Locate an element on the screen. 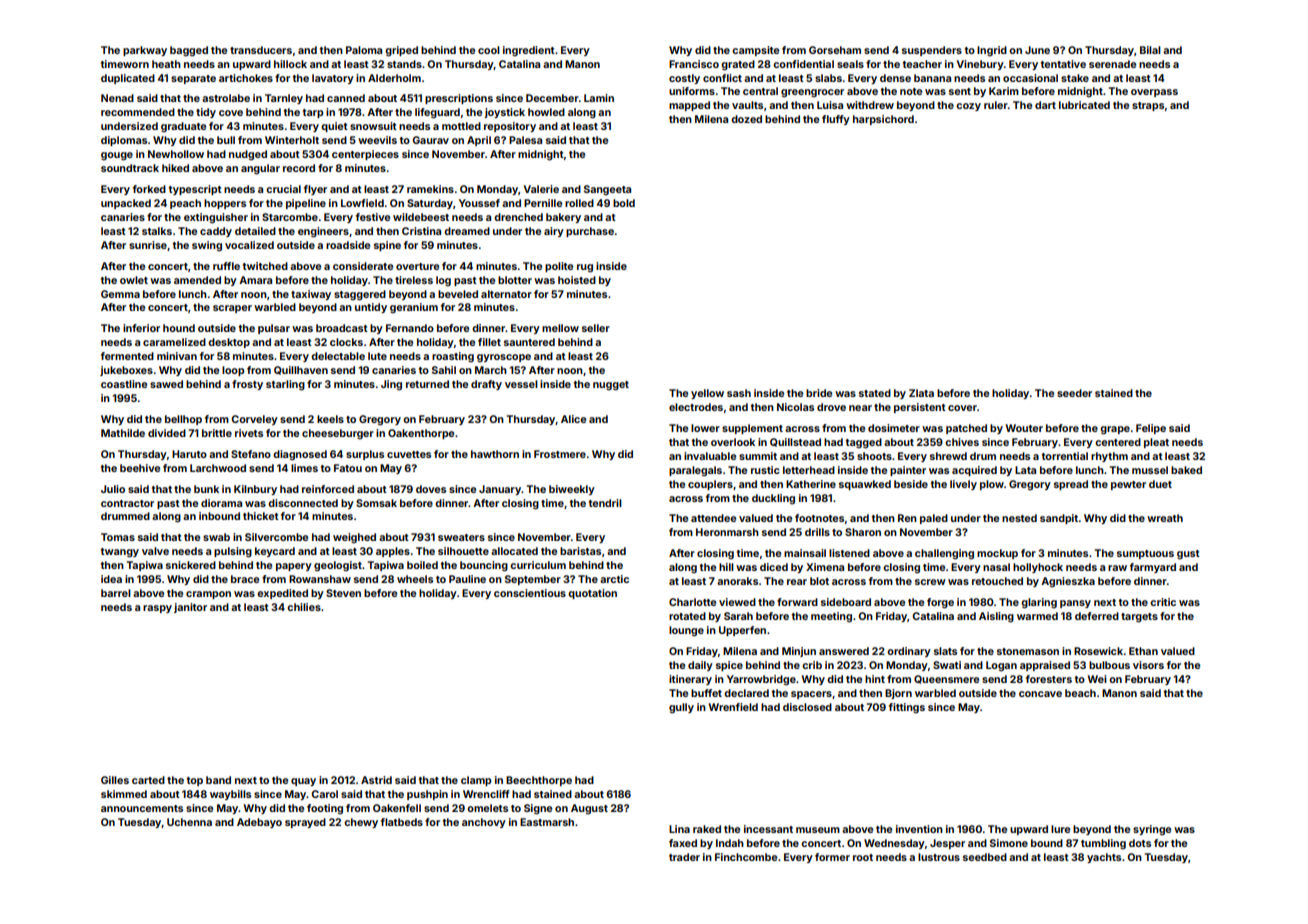 The width and height of the screenshot is (1308, 924). Adebayo is located at coordinates (259, 823).
